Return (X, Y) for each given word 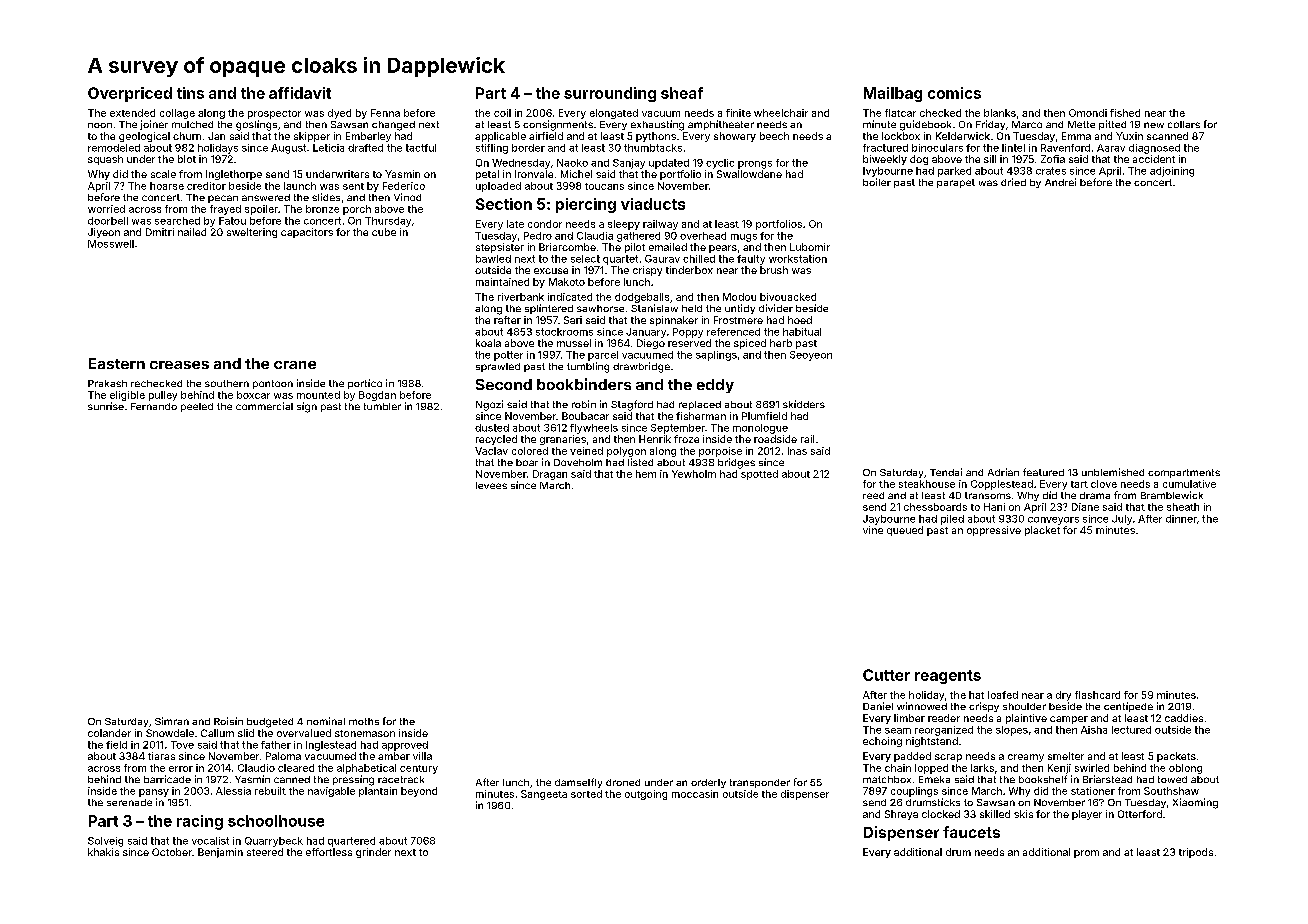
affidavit (300, 93)
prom (1086, 854)
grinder (373, 853)
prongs (755, 165)
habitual (802, 332)
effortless (329, 852)
